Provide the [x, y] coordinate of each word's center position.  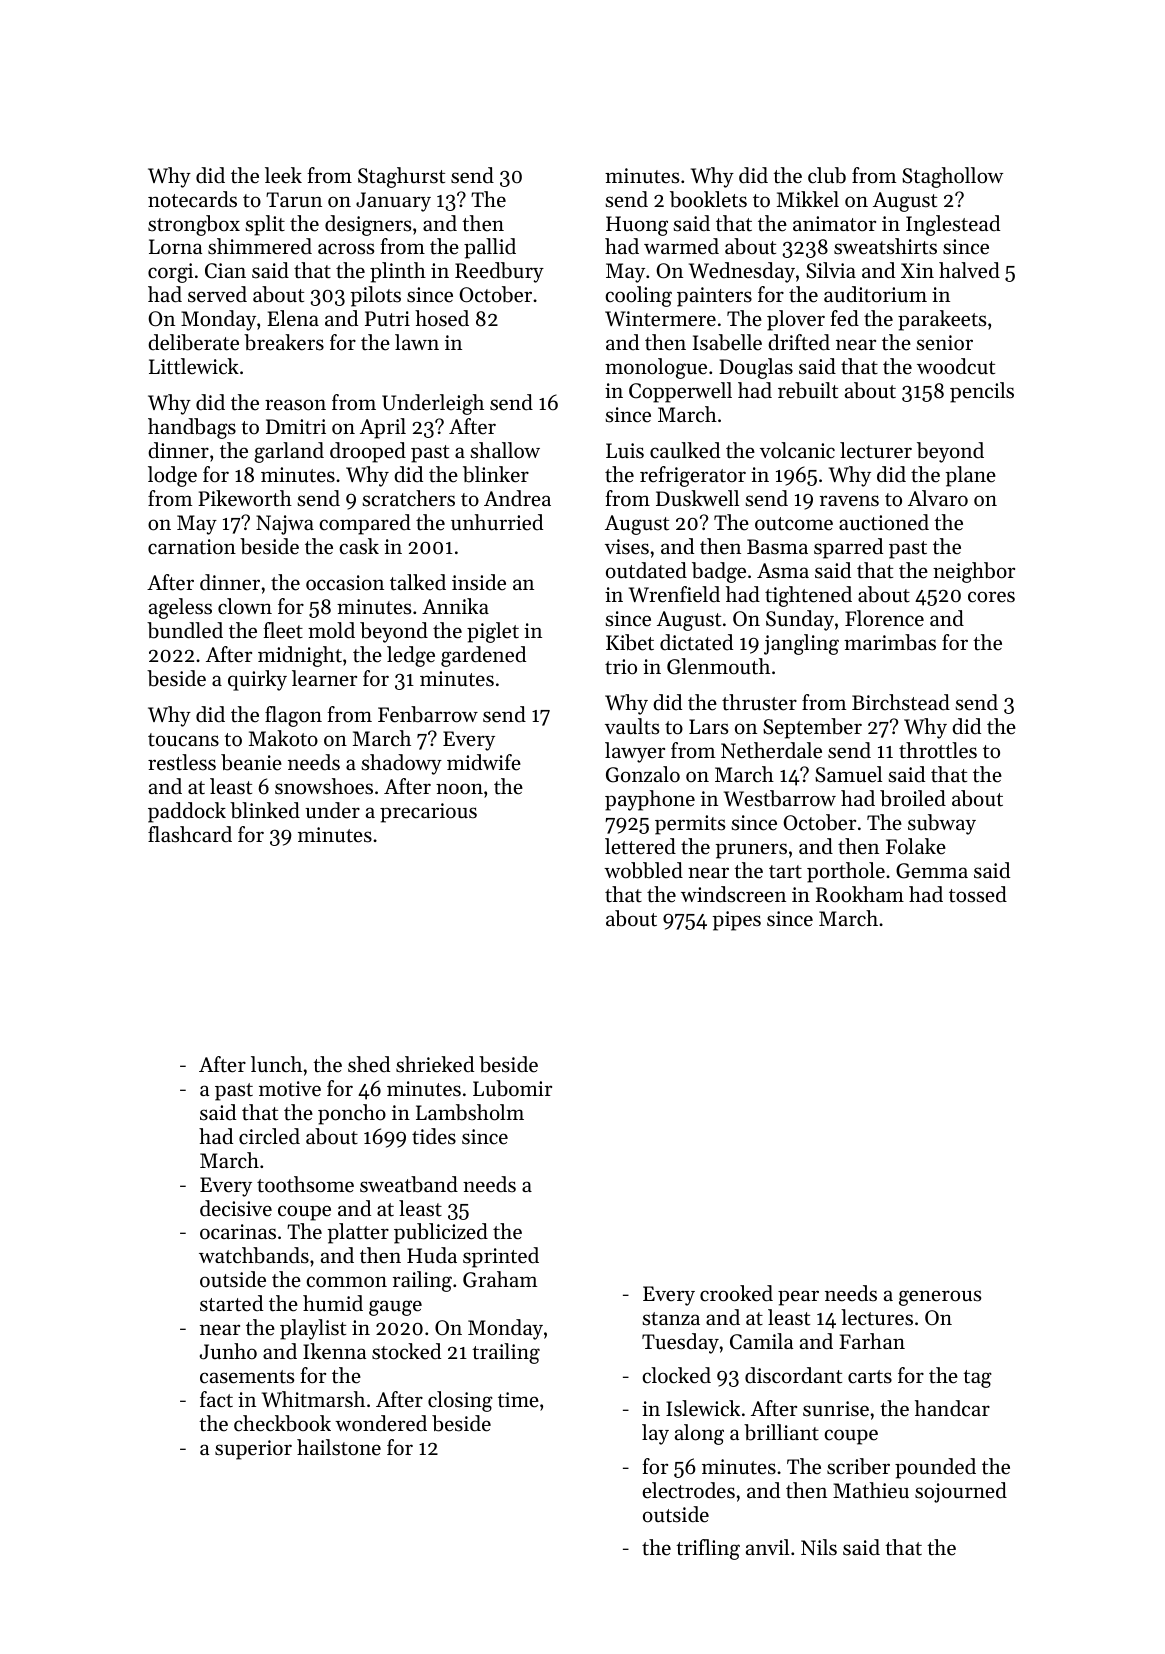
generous [940, 1298]
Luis [625, 450]
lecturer [876, 450]
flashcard [190, 834]
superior [253, 1450]
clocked [676, 1375]
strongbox [194, 225]
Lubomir [512, 1088]
